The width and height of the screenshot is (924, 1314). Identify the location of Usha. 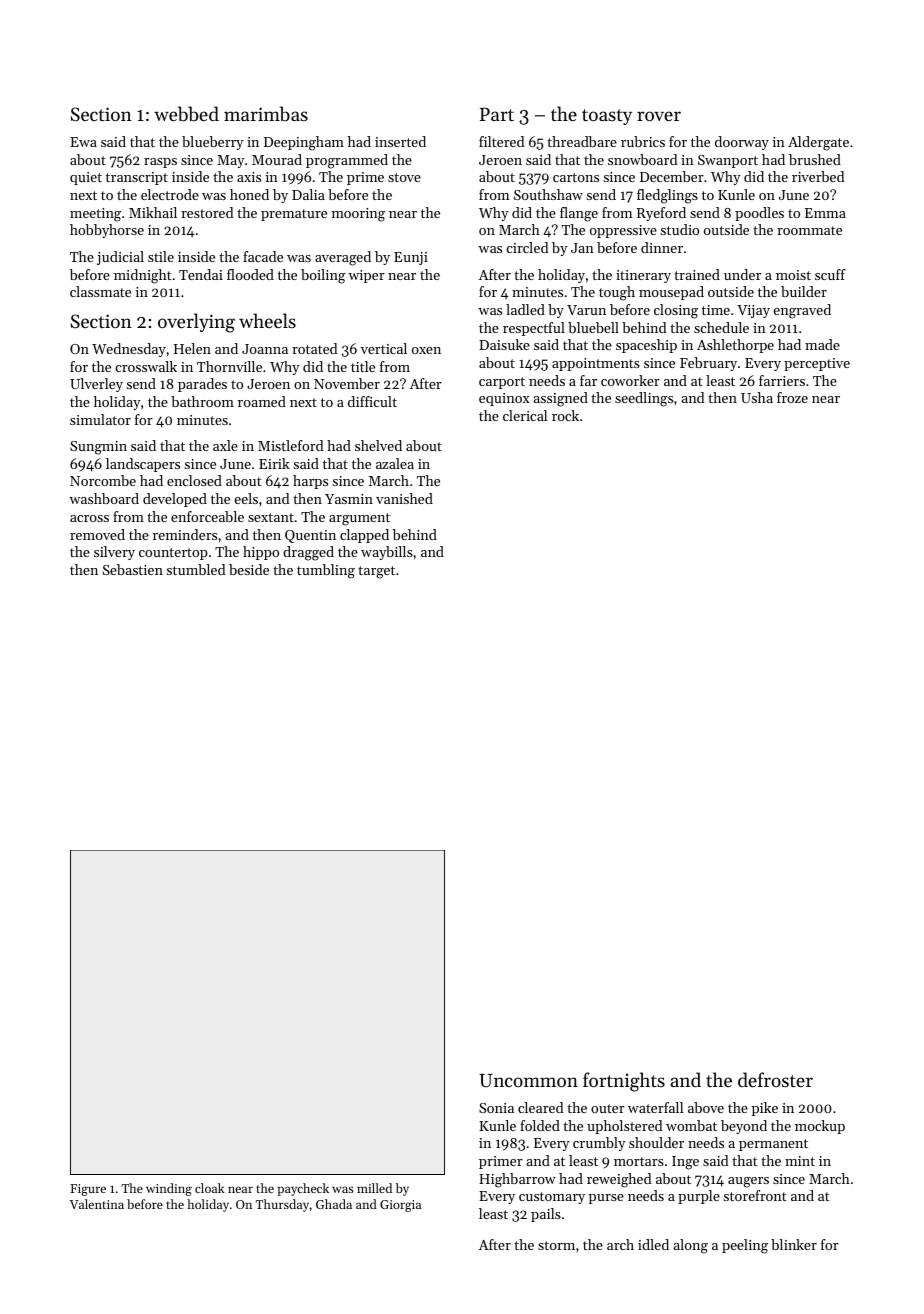
(757, 397).
